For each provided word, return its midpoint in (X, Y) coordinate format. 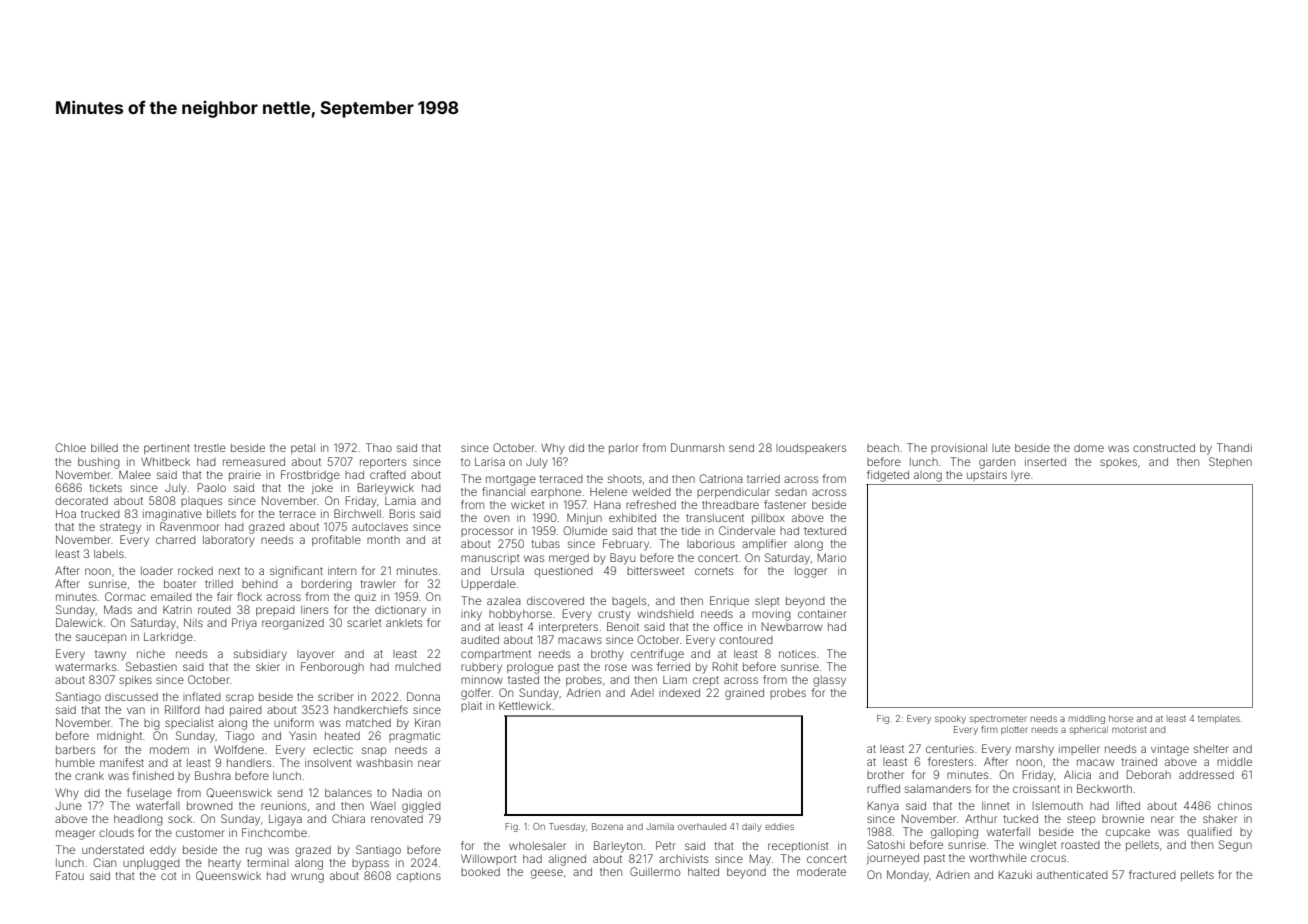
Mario (832, 557)
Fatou (70, 875)
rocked (195, 571)
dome (1089, 448)
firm (989, 729)
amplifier (764, 544)
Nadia (407, 792)
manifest (122, 762)
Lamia (400, 500)
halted (703, 872)
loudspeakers (811, 449)
